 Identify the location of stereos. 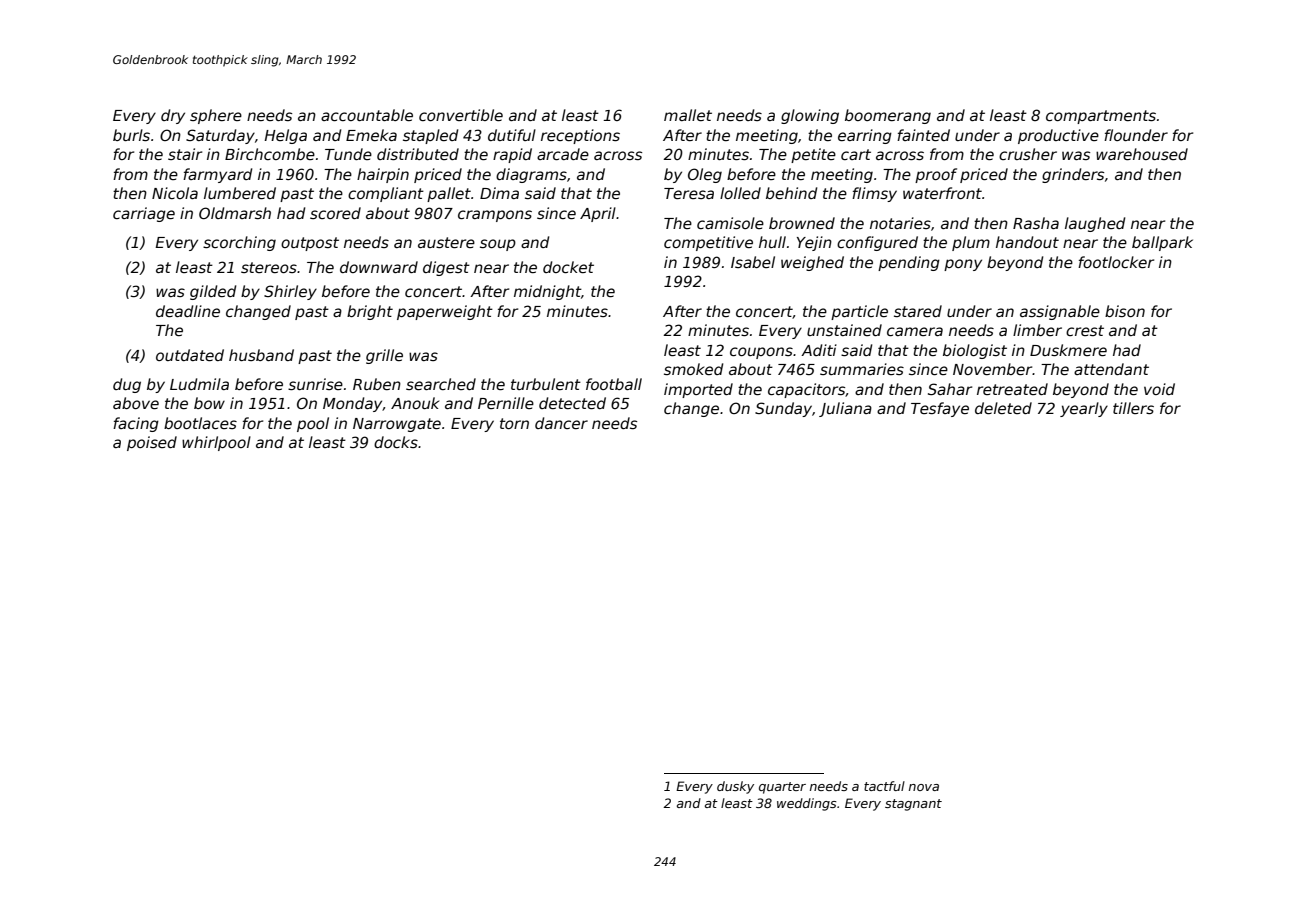
(269, 267).
